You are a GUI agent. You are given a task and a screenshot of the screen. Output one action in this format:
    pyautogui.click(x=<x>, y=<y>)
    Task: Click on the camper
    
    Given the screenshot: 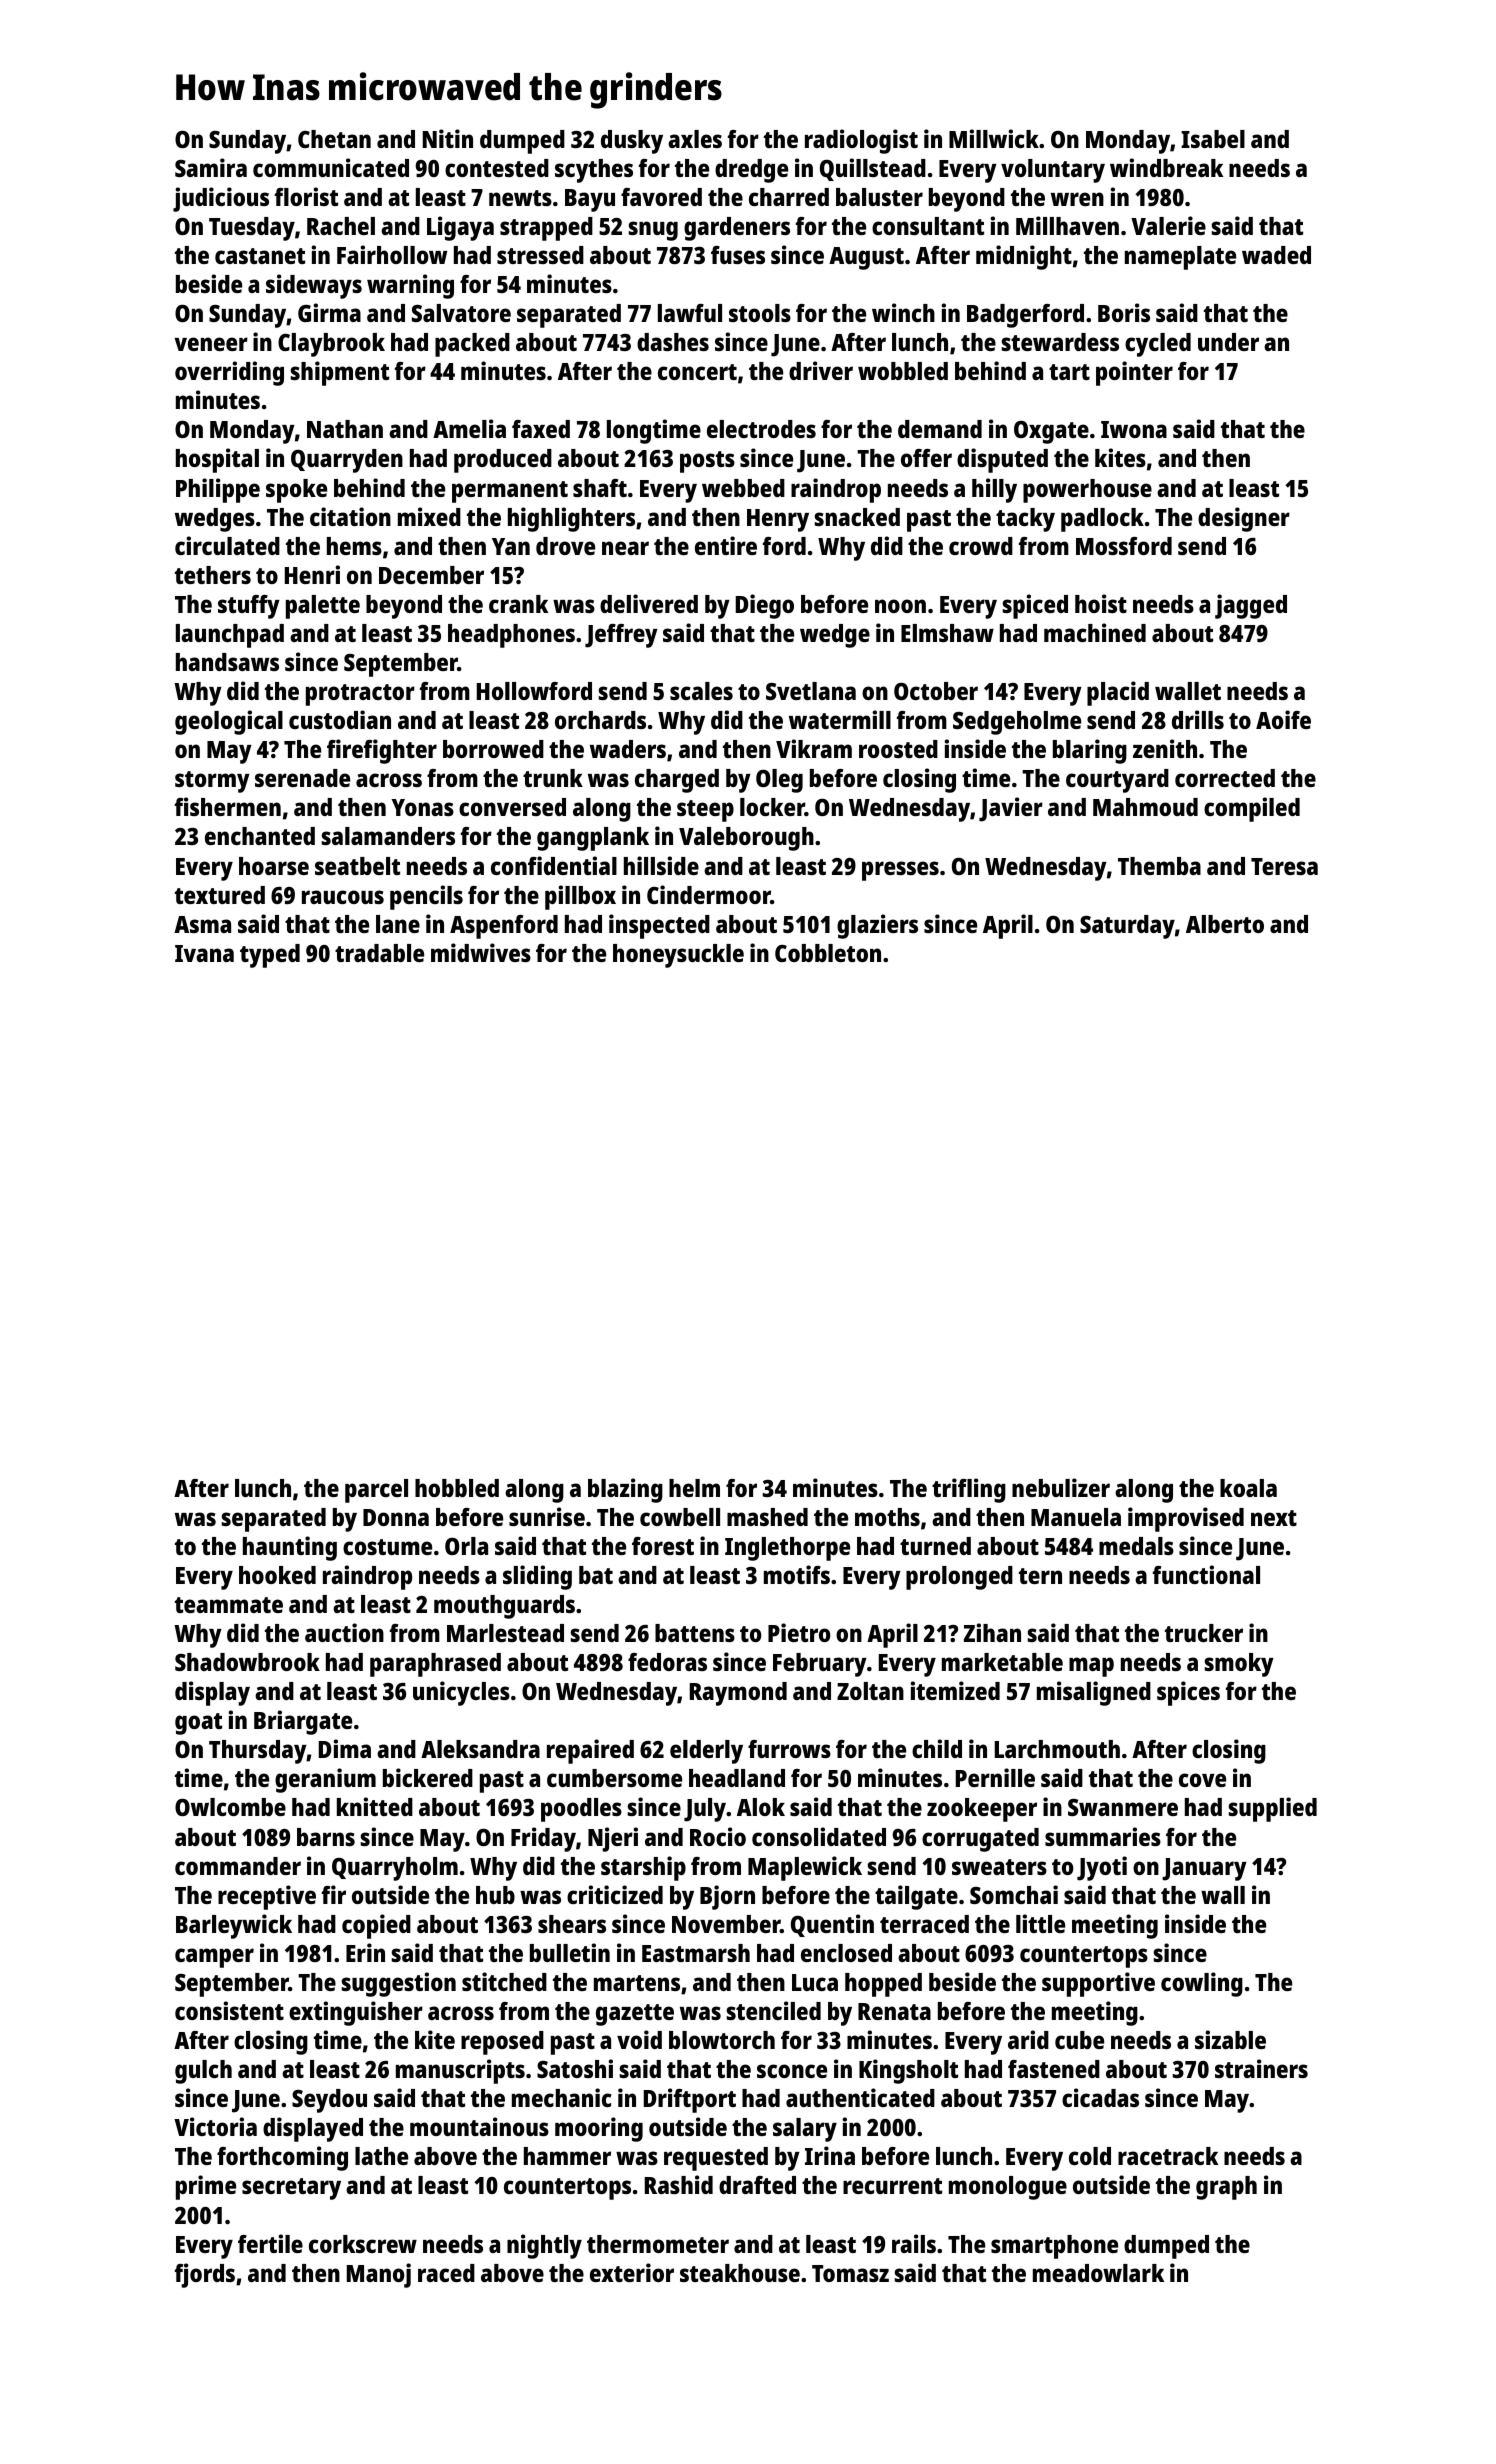 What is the action you would take?
    pyautogui.click(x=214, y=1958)
